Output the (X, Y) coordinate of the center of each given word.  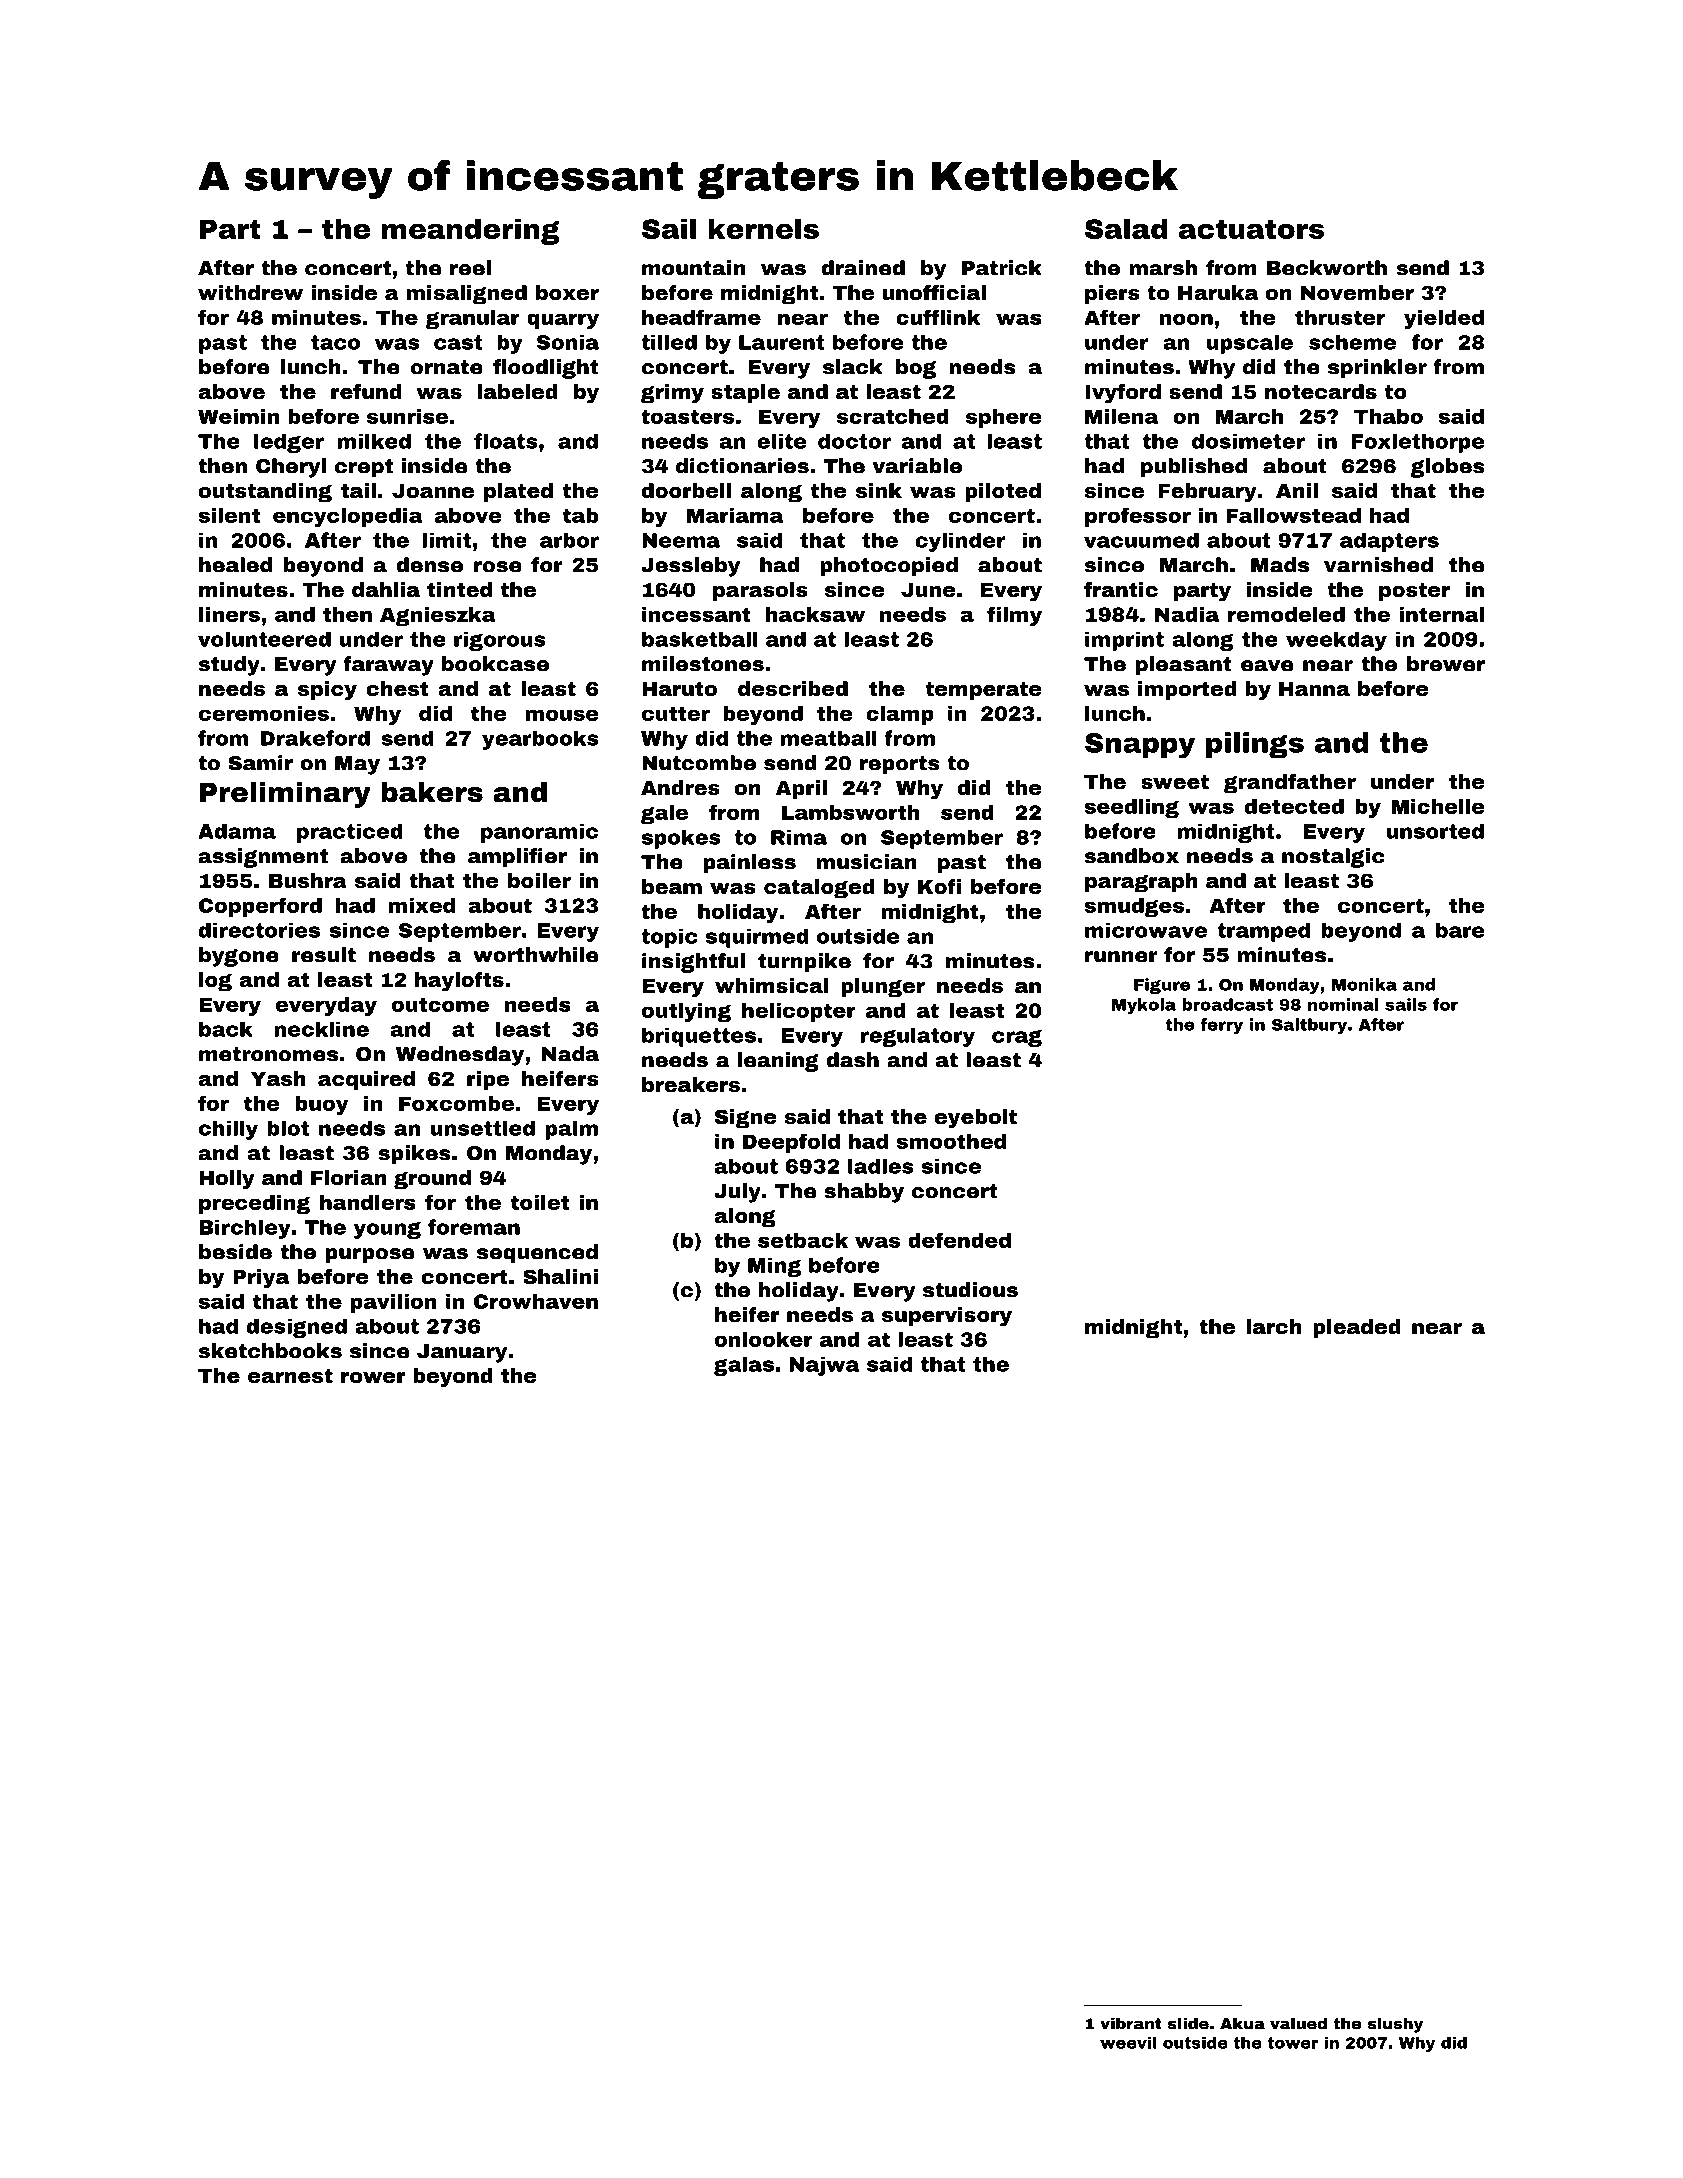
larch (1274, 1326)
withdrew (250, 292)
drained (863, 268)
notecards (1321, 391)
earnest (290, 1376)
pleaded (1357, 1328)
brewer (1446, 664)
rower (373, 1377)
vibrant (1131, 2023)
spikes (414, 1155)
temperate (984, 691)
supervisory (947, 1317)
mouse (562, 715)
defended (959, 1240)
